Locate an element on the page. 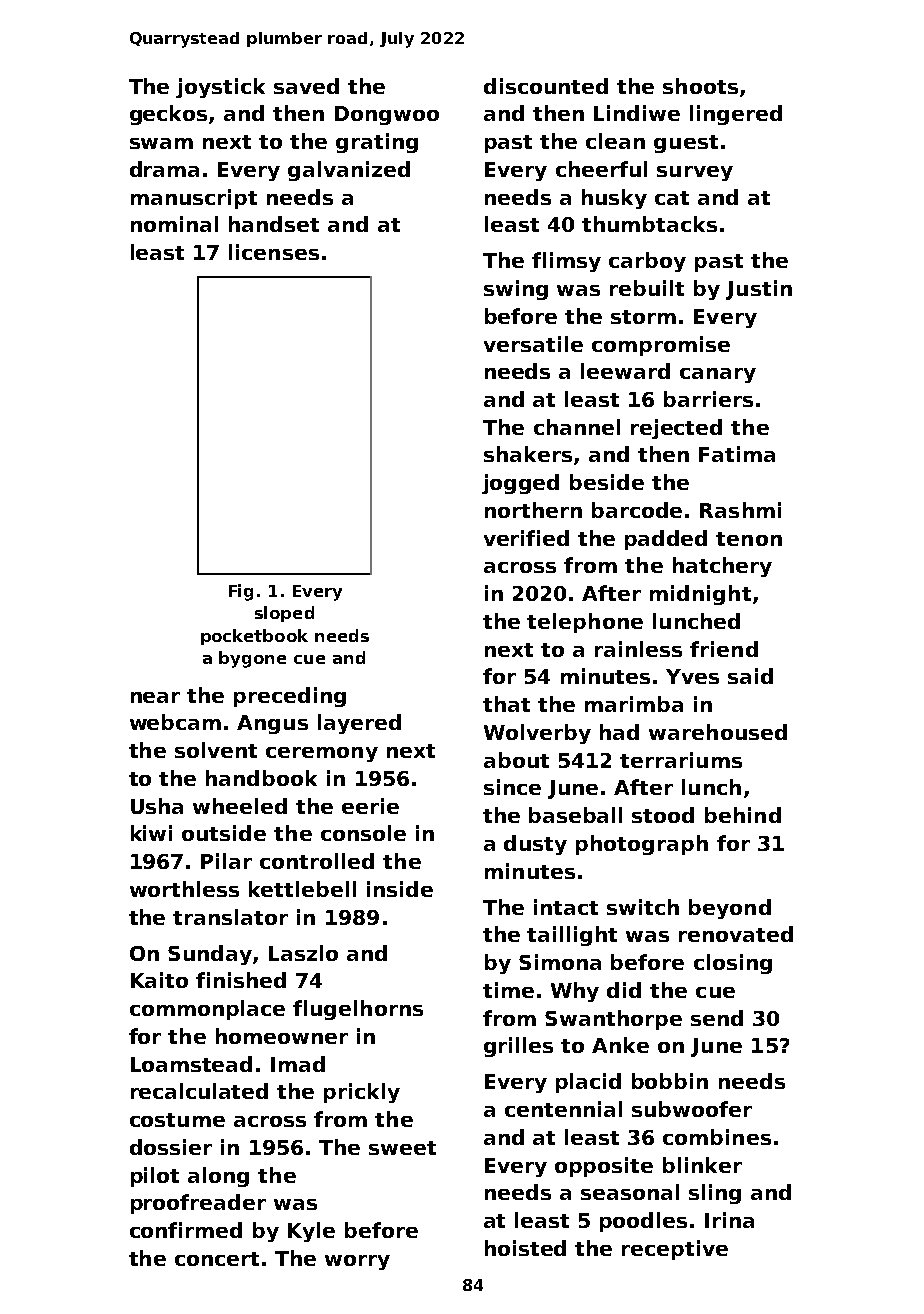 Image resolution: width=924 pixels, height=1314 pixels. Why is located at coordinates (575, 992).
